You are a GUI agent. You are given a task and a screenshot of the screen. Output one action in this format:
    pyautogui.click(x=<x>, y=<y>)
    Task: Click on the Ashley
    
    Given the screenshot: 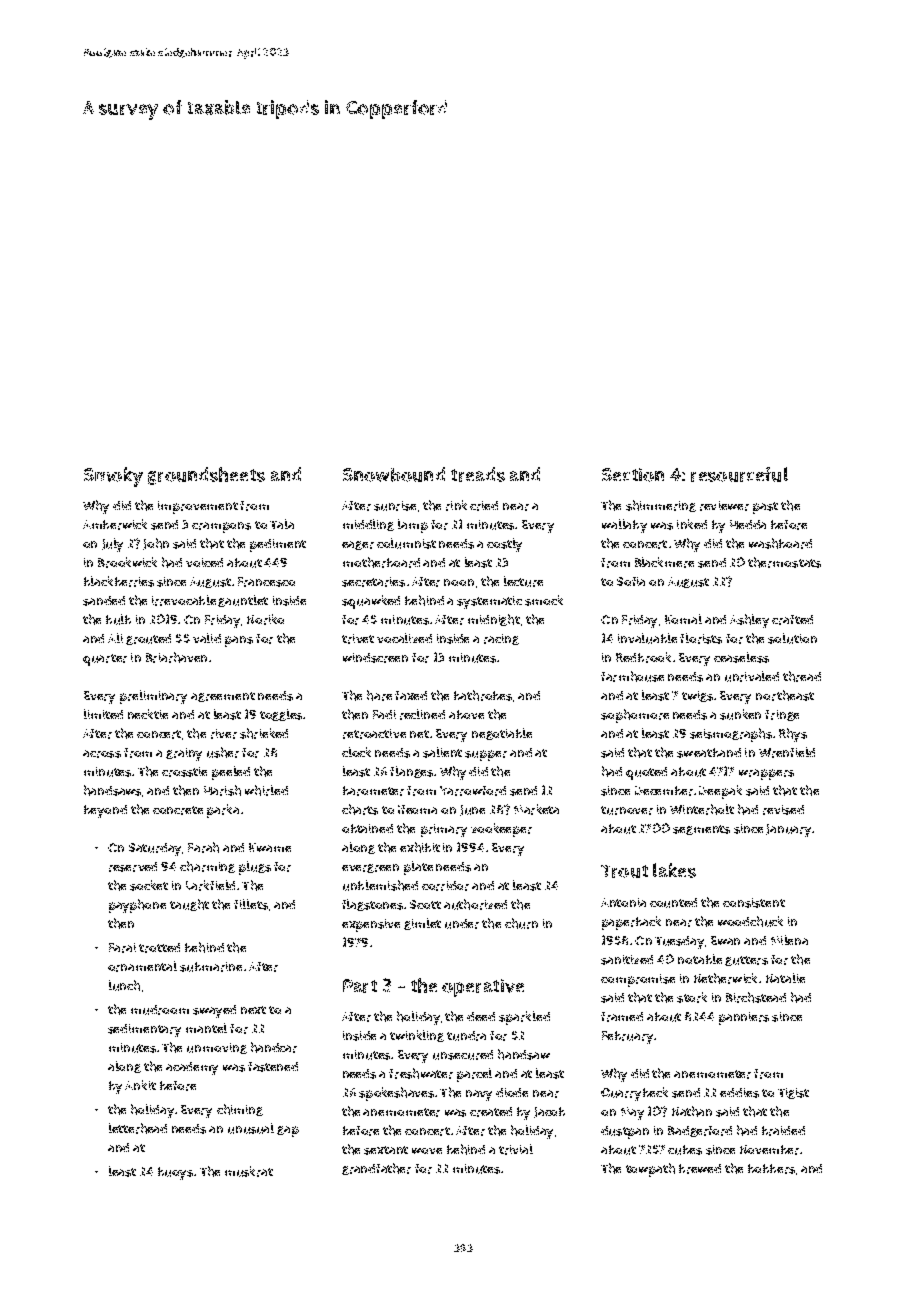 What is the action you would take?
    pyautogui.click(x=749, y=621)
